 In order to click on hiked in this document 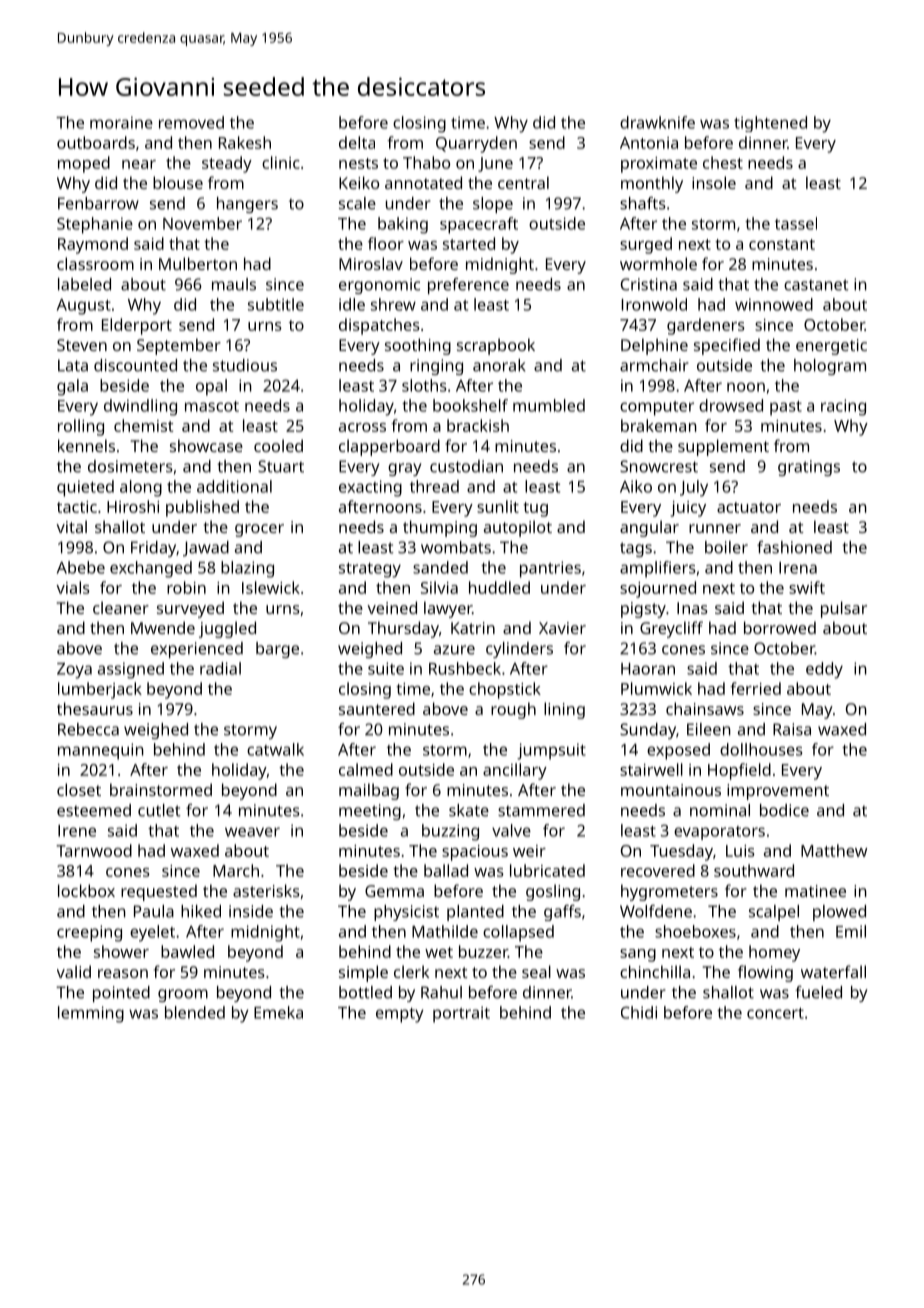, I will do `click(201, 911)`.
